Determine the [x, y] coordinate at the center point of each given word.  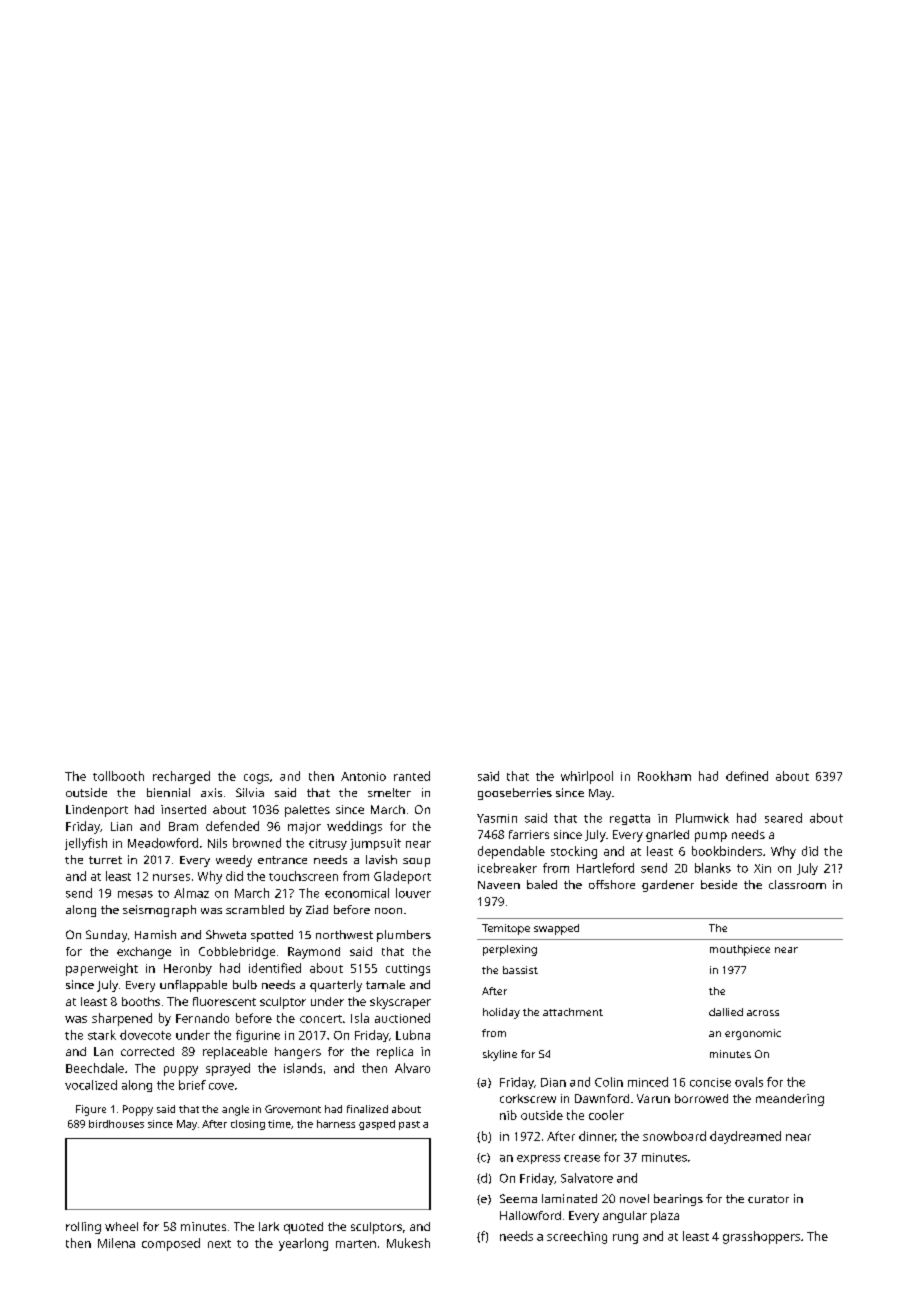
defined [747, 776]
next [219, 1244]
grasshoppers [761, 1237]
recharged [181, 777]
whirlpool [587, 777]
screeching [577, 1237]
